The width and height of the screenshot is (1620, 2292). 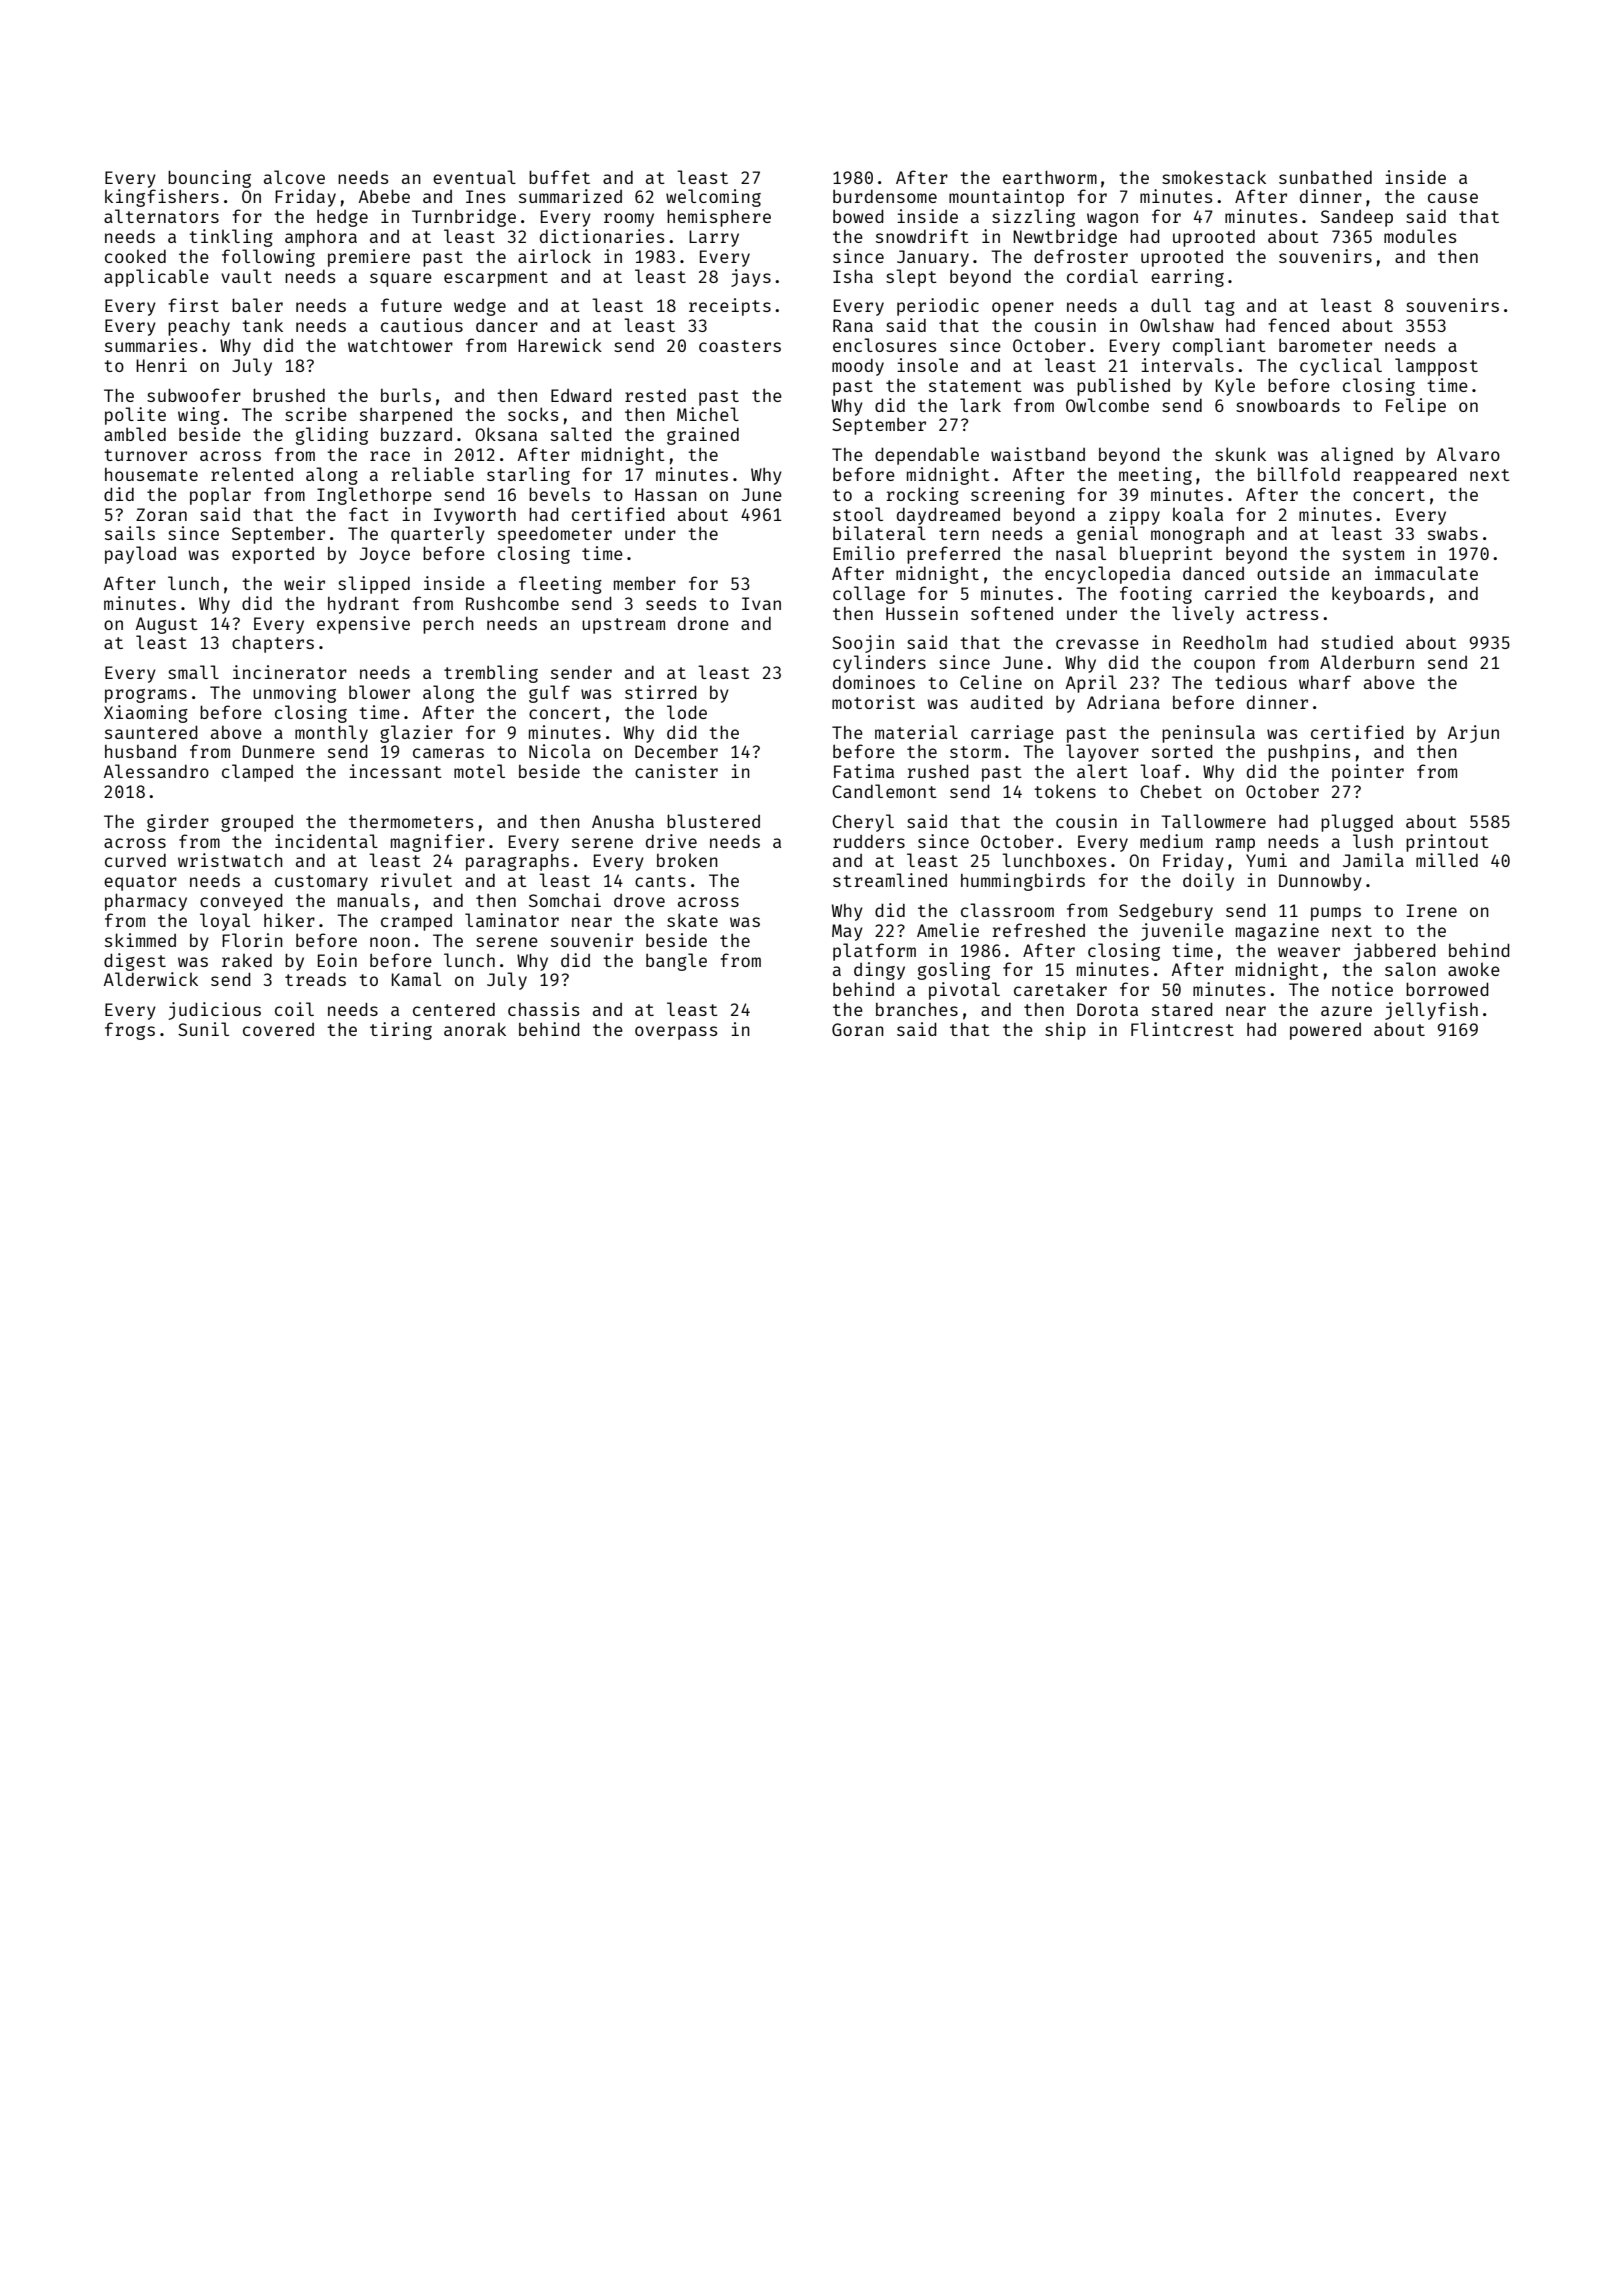 I want to click on housemate, so click(x=151, y=474).
